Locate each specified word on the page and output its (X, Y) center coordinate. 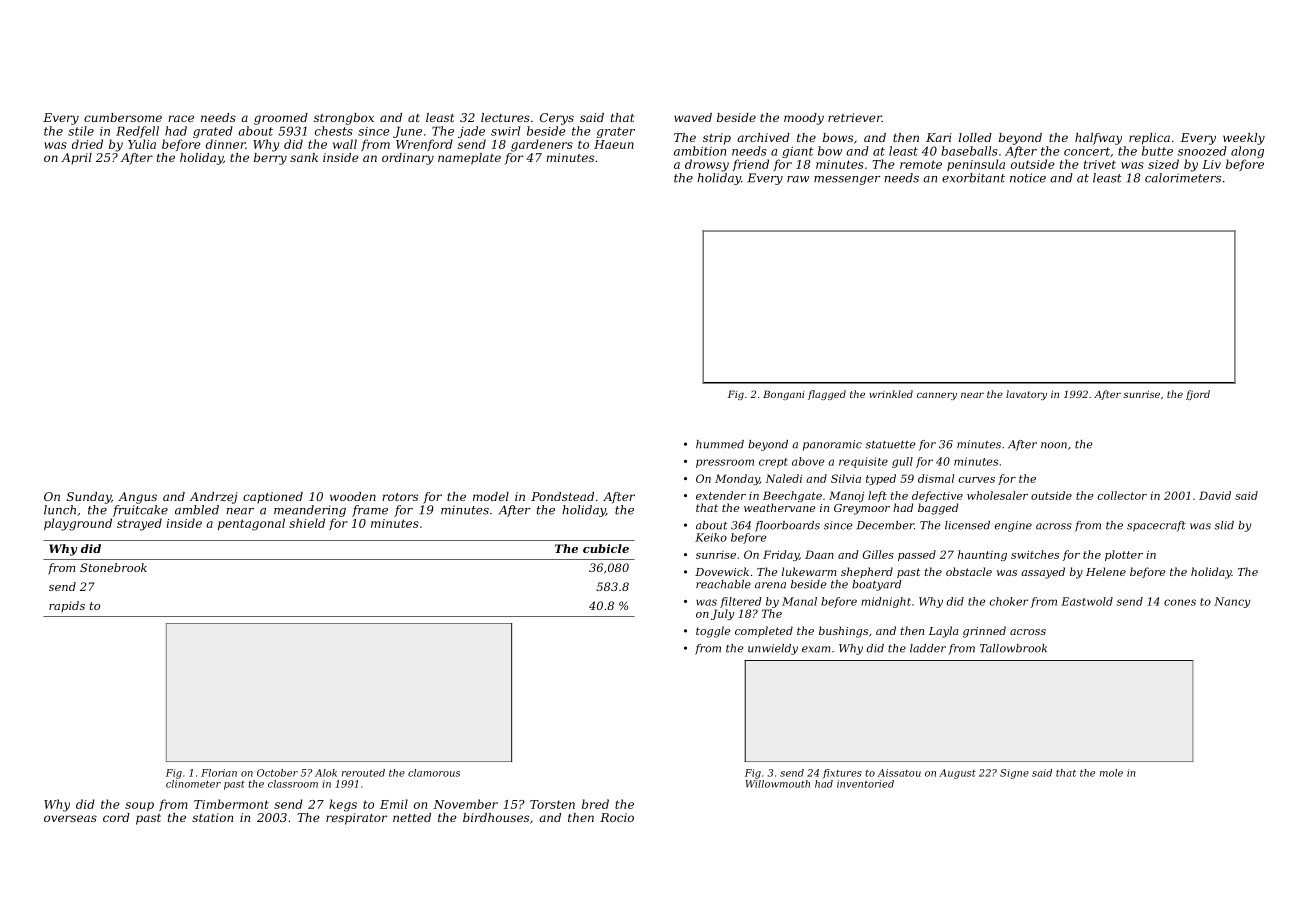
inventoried (865, 784)
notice (1028, 178)
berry (270, 159)
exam (816, 649)
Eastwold (1087, 601)
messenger (847, 180)
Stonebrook (113, 567)
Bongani (783, 395)
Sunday (89, 498)
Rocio (617, 817)
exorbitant (973, 178)
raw (798, 179)
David (1215, 495)
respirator (356, 819)
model (491, 496)
